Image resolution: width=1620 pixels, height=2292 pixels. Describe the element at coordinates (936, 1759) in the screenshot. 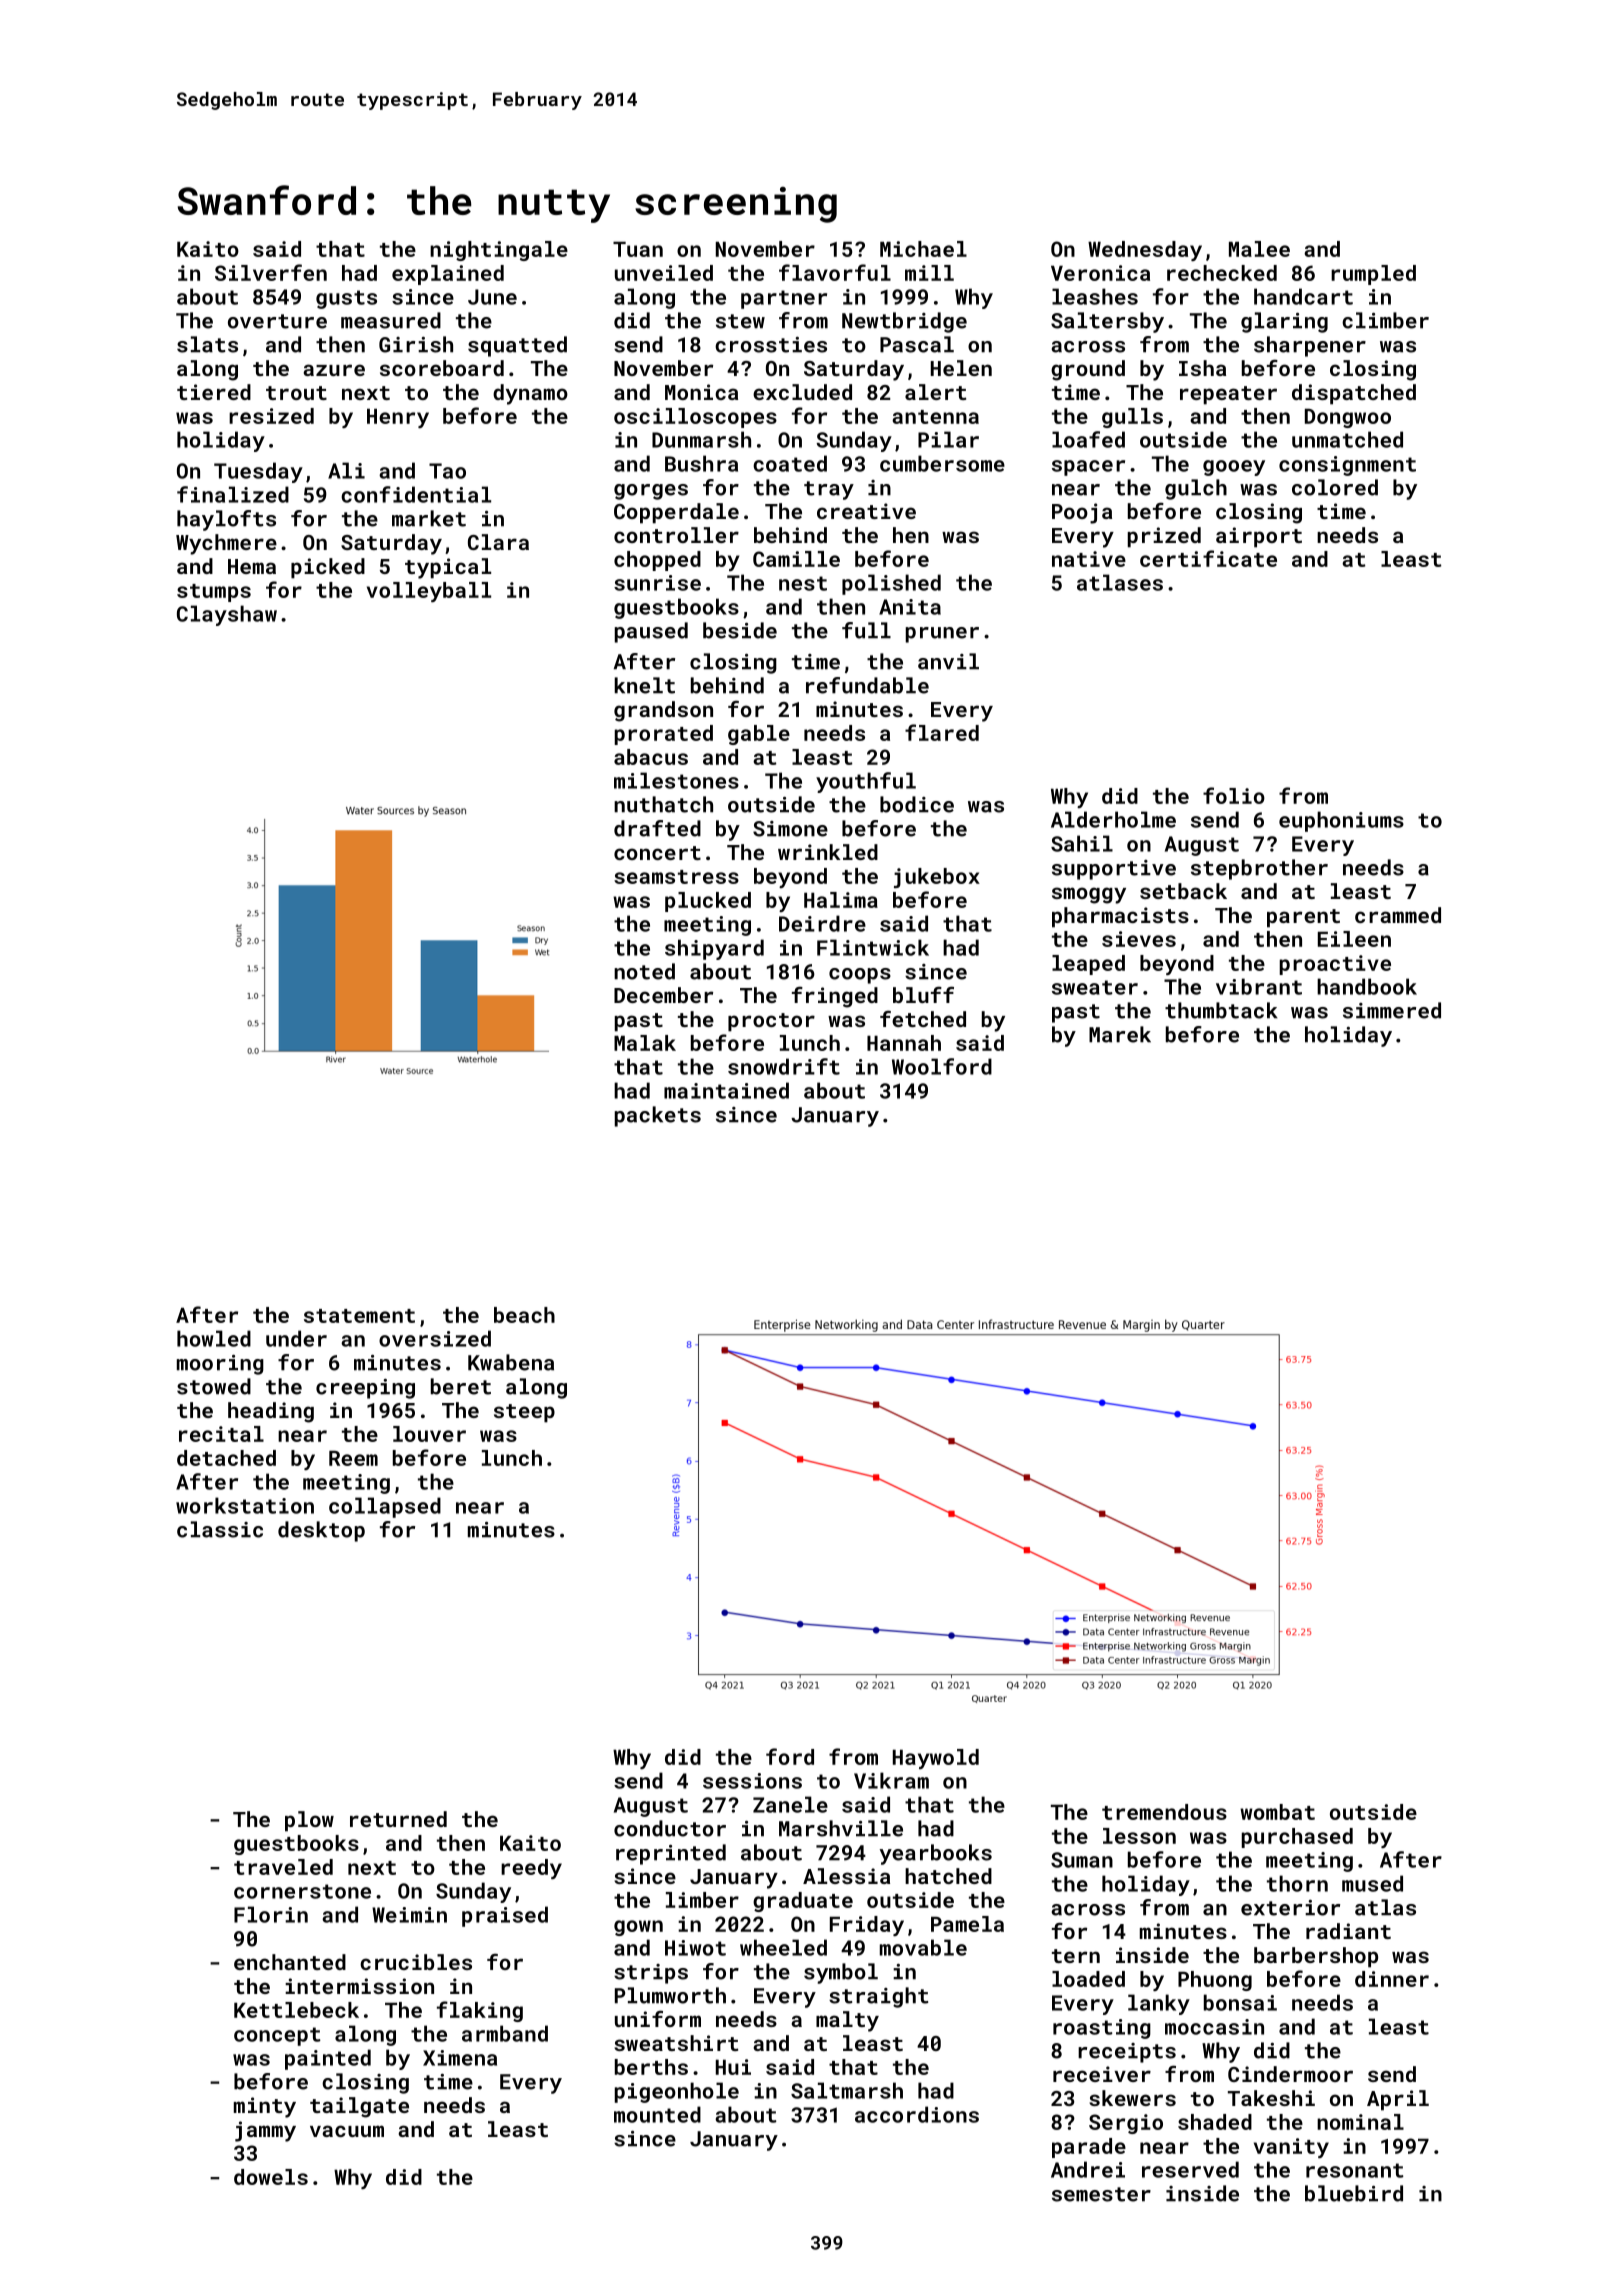

I see `Haywold` at that location.
